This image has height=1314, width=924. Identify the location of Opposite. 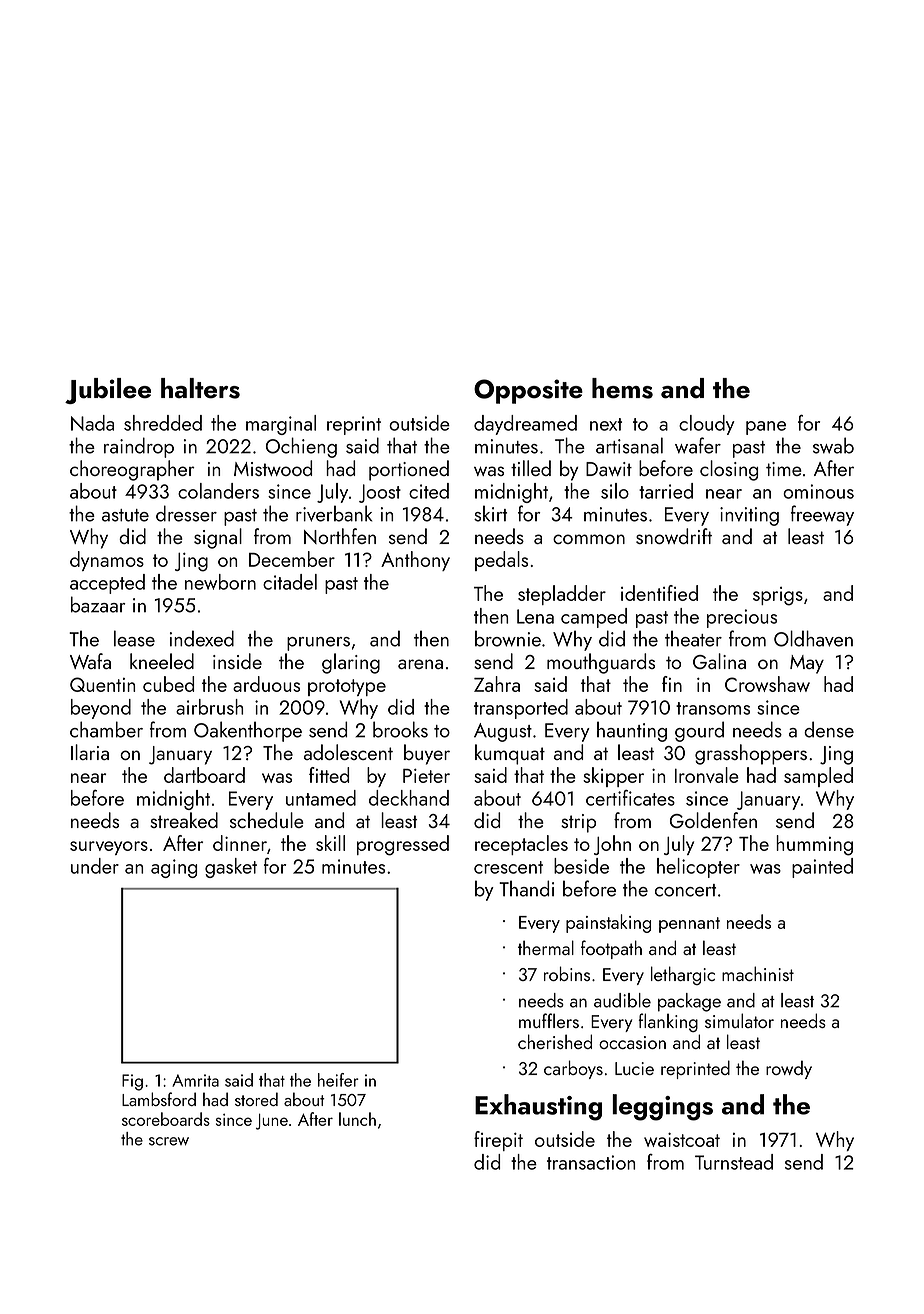
(528, 391).
